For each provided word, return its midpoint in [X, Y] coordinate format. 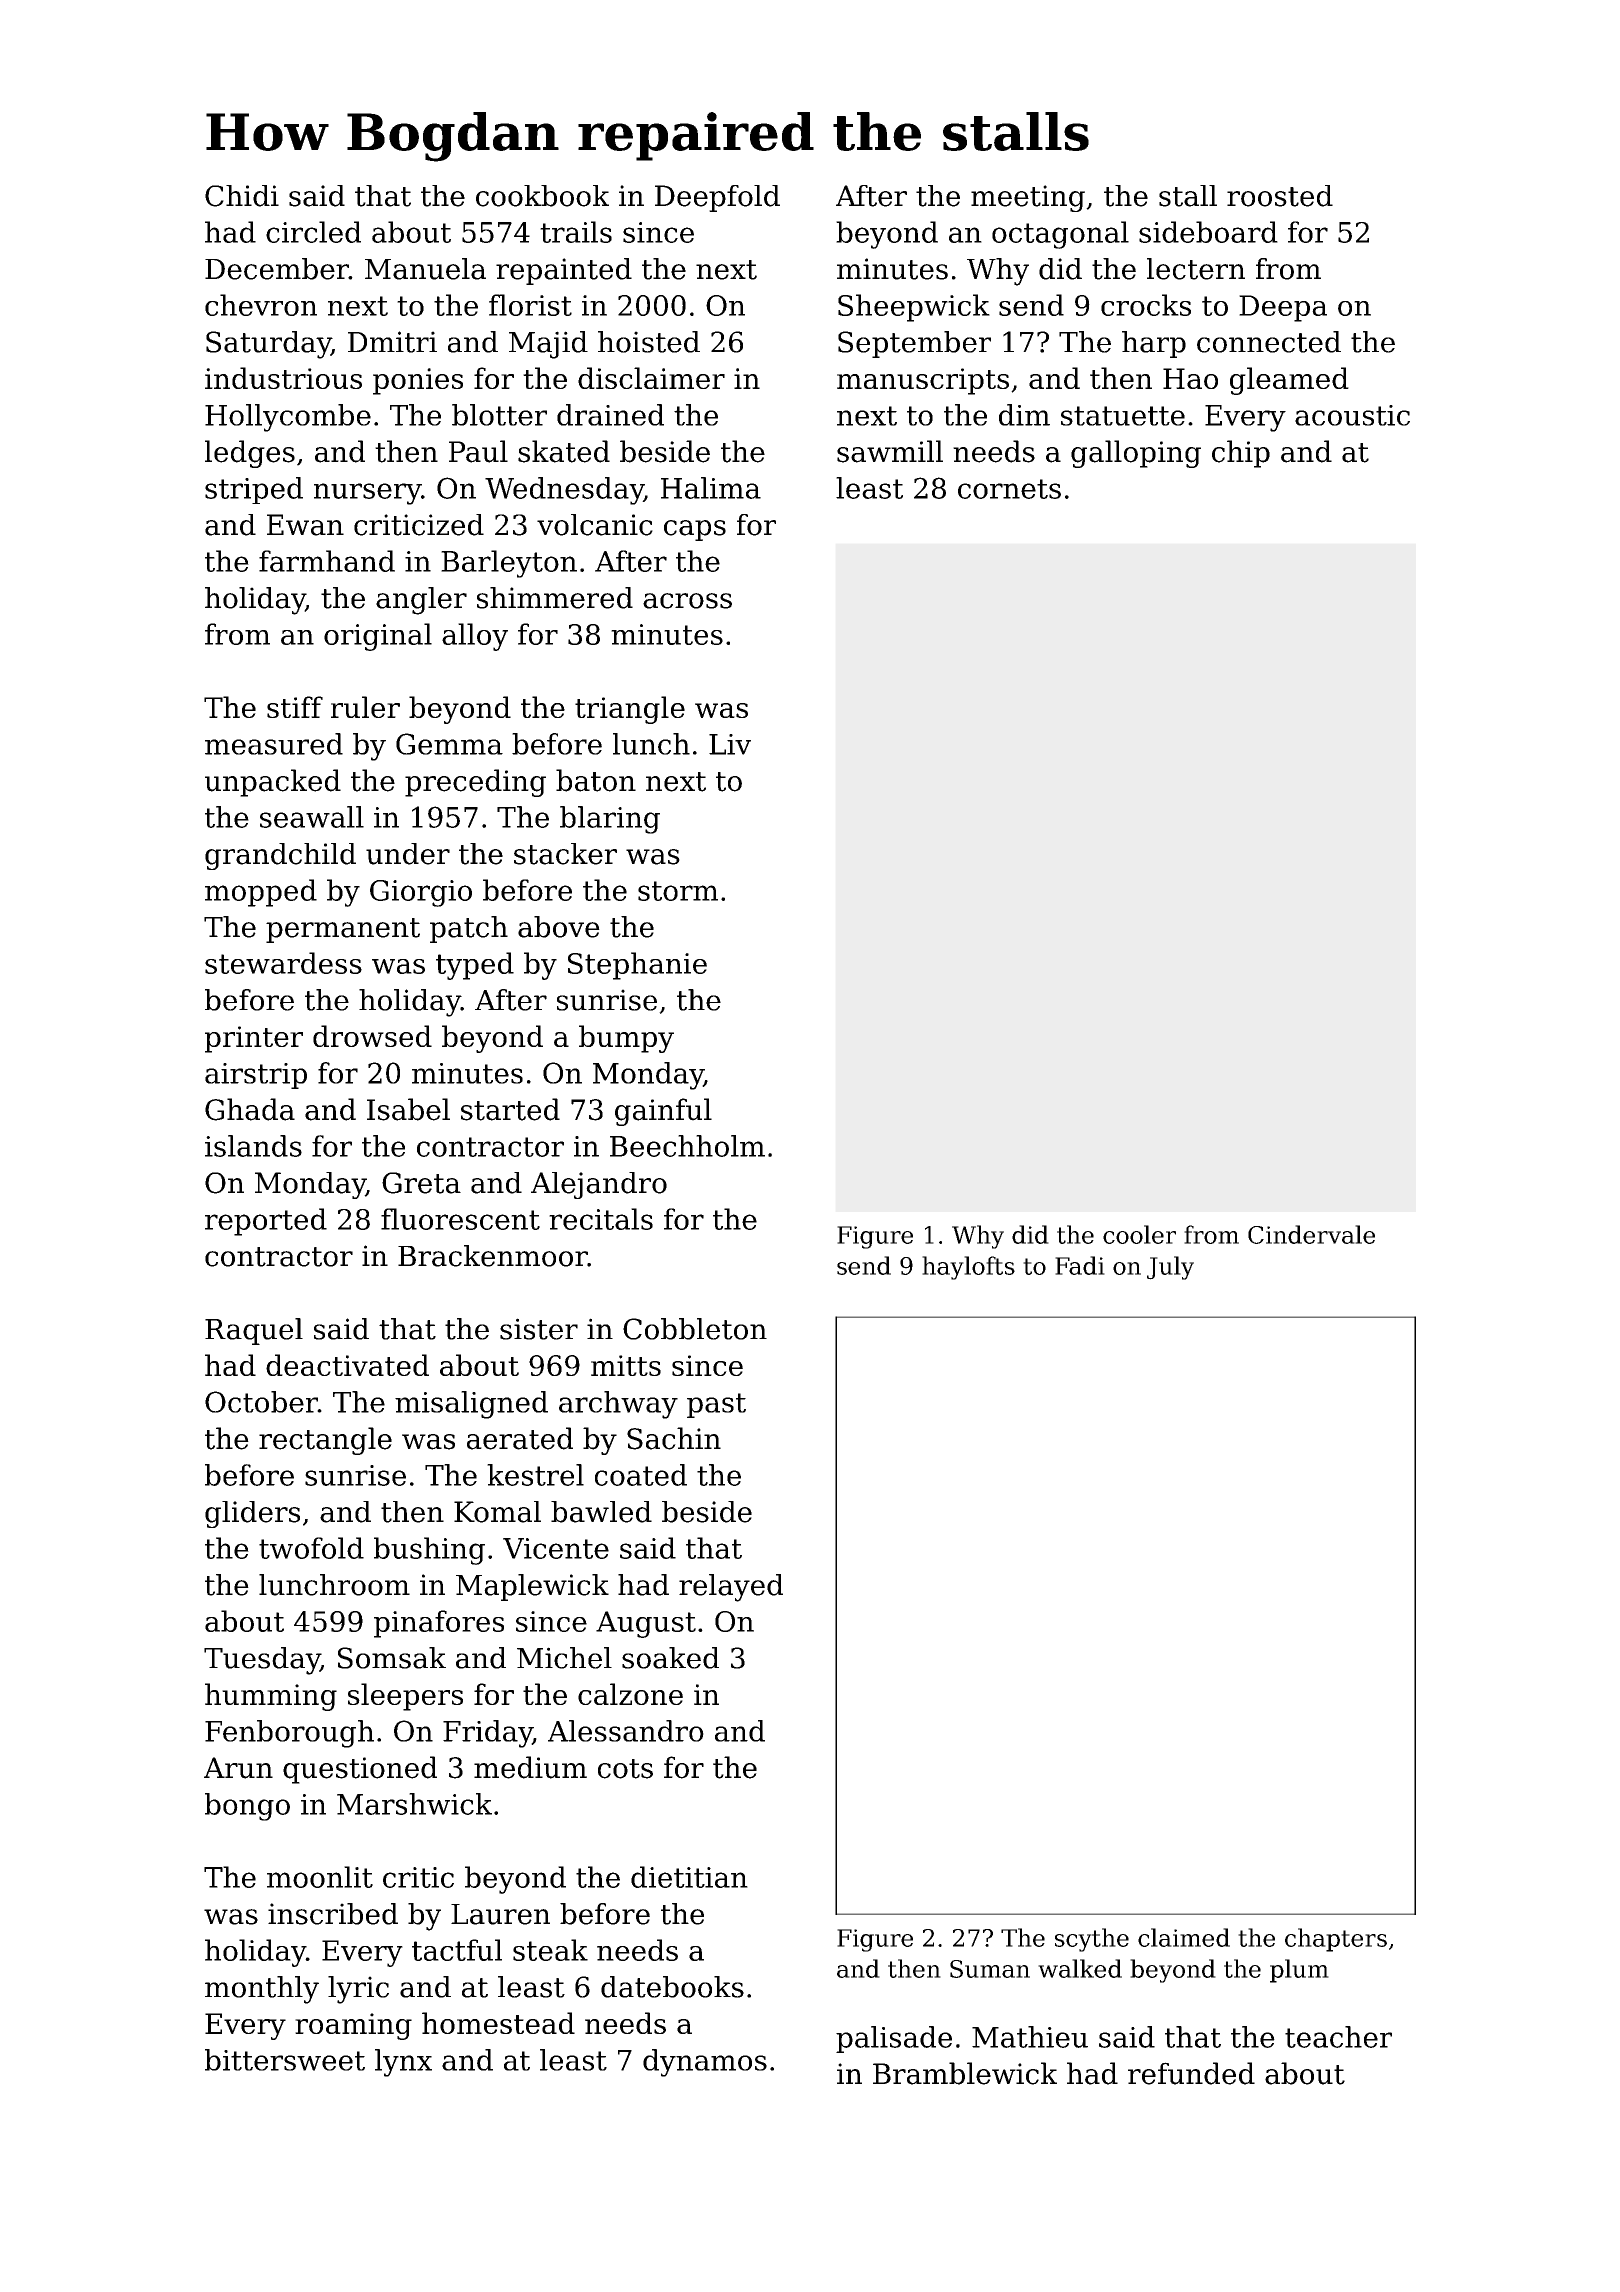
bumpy [626, 1039]
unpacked [273, 783]
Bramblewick [965, 2073]
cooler [1139, 1234]
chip [1241, 454]
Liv [730, 744]
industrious [283, 378]
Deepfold [717, 198]
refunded [1191, 2073]
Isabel [408, 1109]
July [1170, 1268]
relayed [731, 1588]
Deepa [1283, 308]
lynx [403, 2063]
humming [271, 1697]
